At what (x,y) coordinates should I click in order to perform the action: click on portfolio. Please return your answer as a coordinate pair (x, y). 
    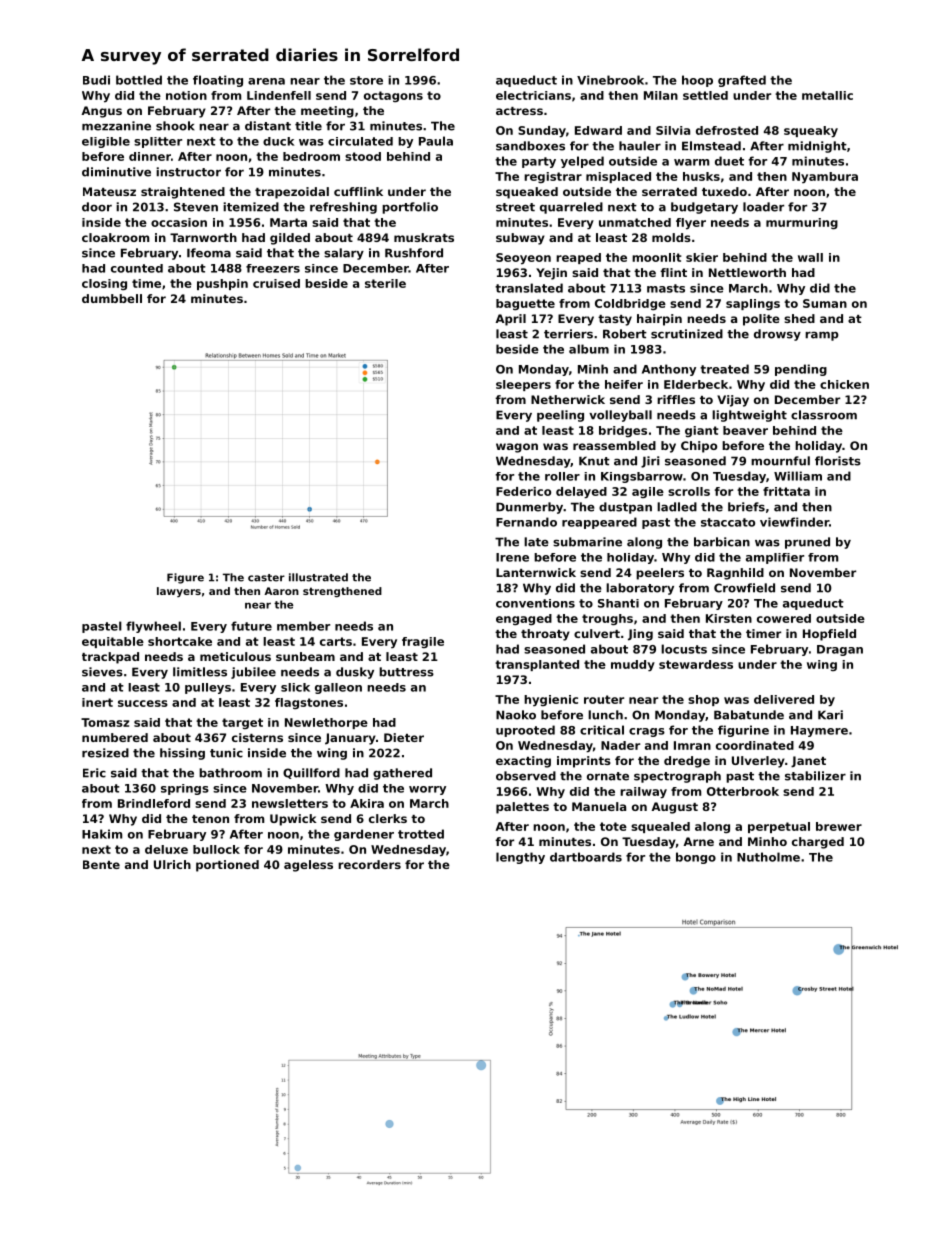
    Looking at the image, I should click on (410, 208).
